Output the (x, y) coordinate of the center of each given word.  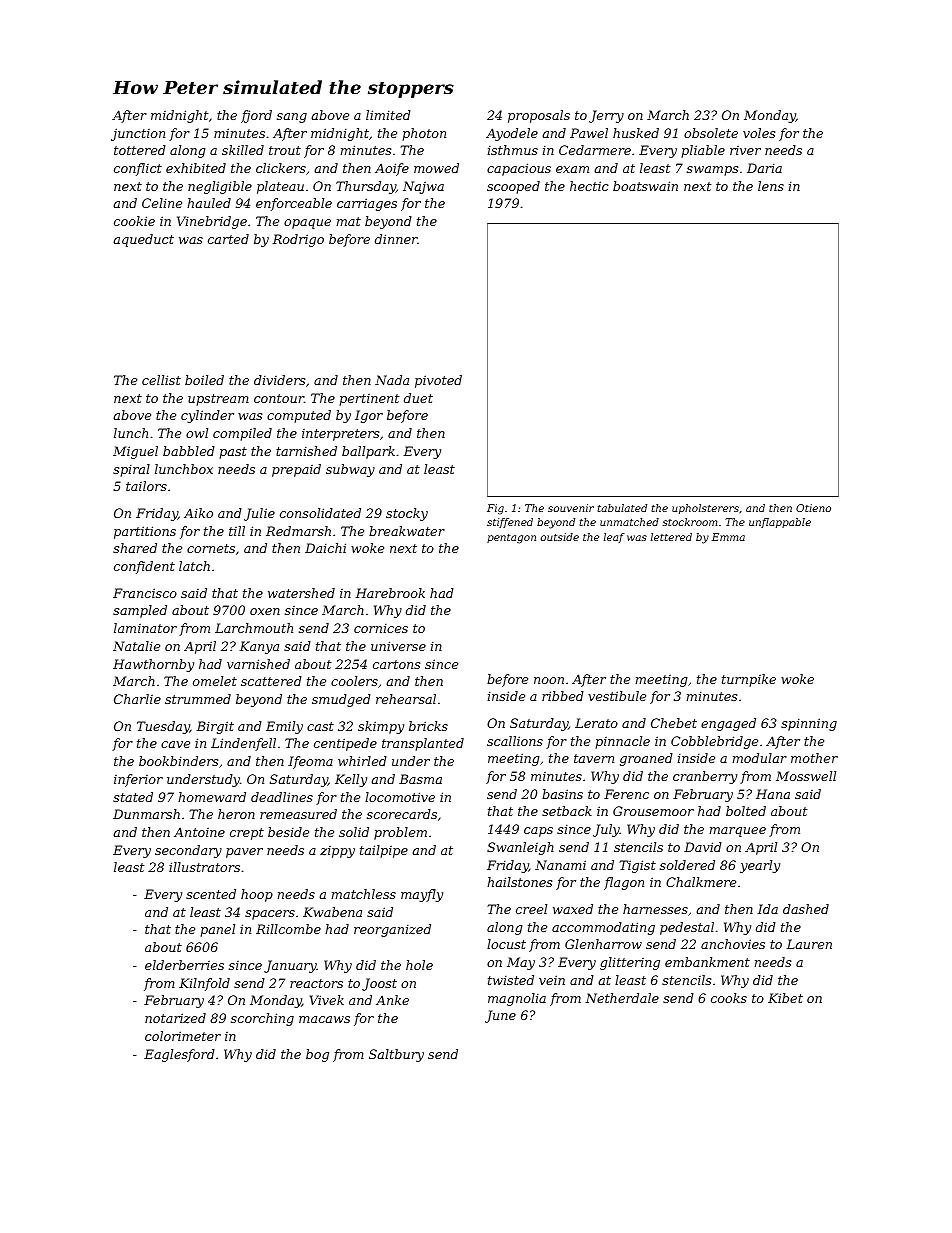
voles (759, 133)
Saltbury (396, 1055)
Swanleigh (520, 848)
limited (388, 115)
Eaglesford (179, 1055)
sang (292, 118)
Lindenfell (243, 744)
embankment (707, 962)
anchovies (733, 944)
